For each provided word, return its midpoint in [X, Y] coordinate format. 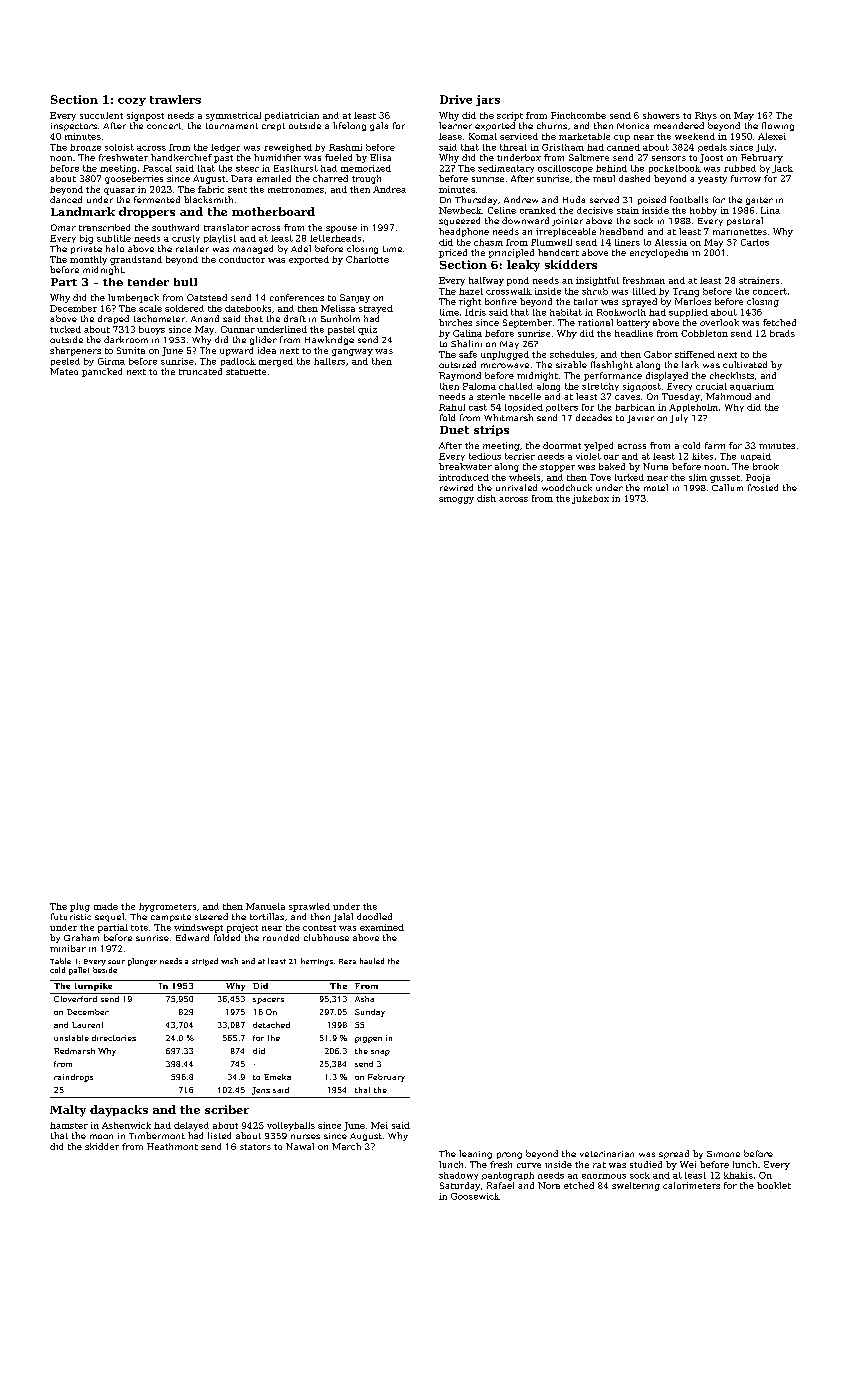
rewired [456, 487]
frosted [763, 487]
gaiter [759, 201]
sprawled [309, 907]
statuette [246, 372]
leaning [475, 1154]
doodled [374, 916]
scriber [227, 1109]
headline [634, 333]
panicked [102, 372]
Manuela [265, 906]
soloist [119, 147]
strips [491, 430]
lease [450, 136]
